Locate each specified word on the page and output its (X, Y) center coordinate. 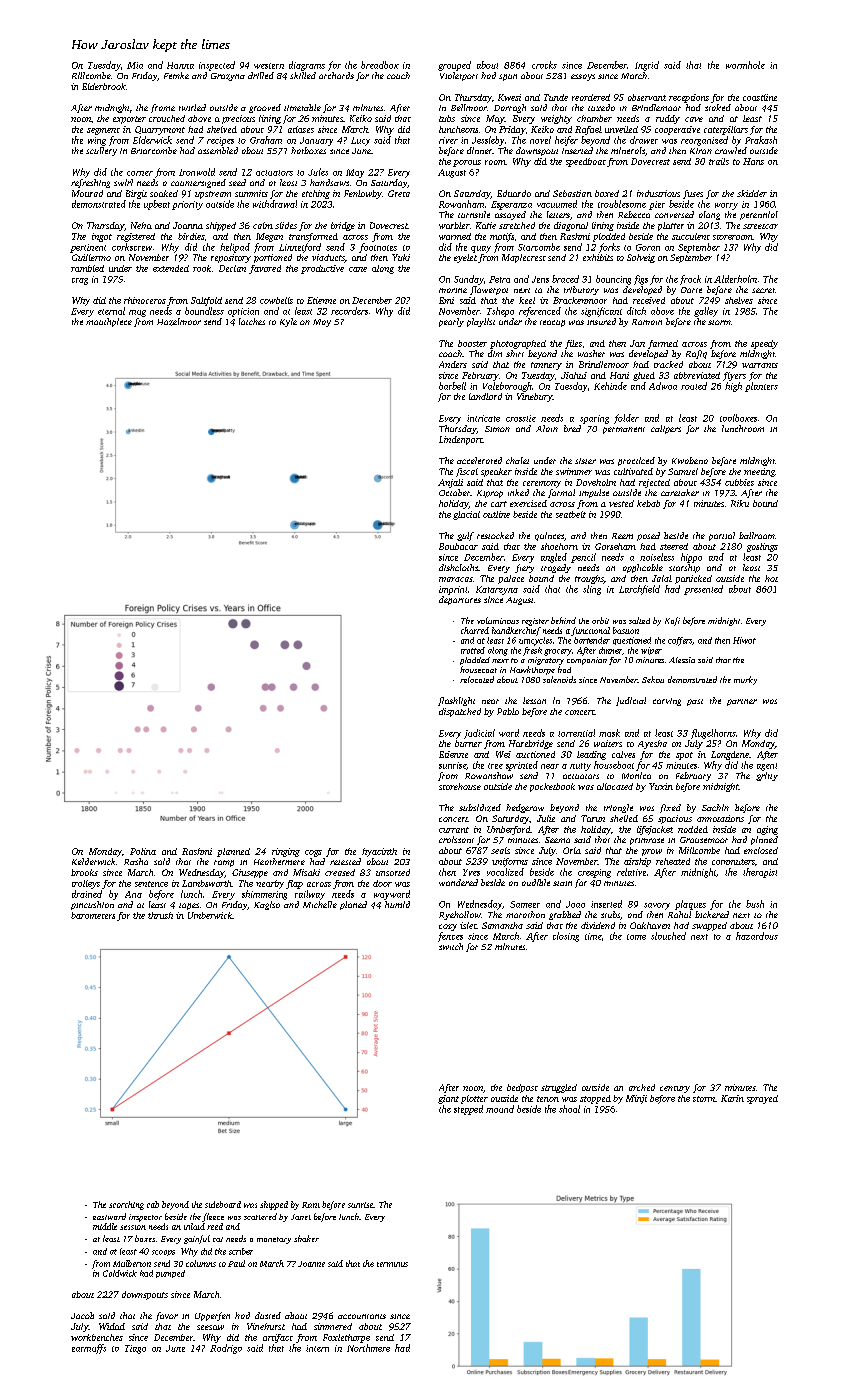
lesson (534, 700)
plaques (690, 905)
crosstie (521, 418)
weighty (556, 119)
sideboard (223, 1204)
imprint (453, 590)
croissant (456, 839)
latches (252, 321)
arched (642, 1087)
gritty (767, 776)
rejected (654, 483)
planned (233, 852)
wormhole (745, 65)
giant (448, 1099)
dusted (268, 1315)
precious (238, 119)
